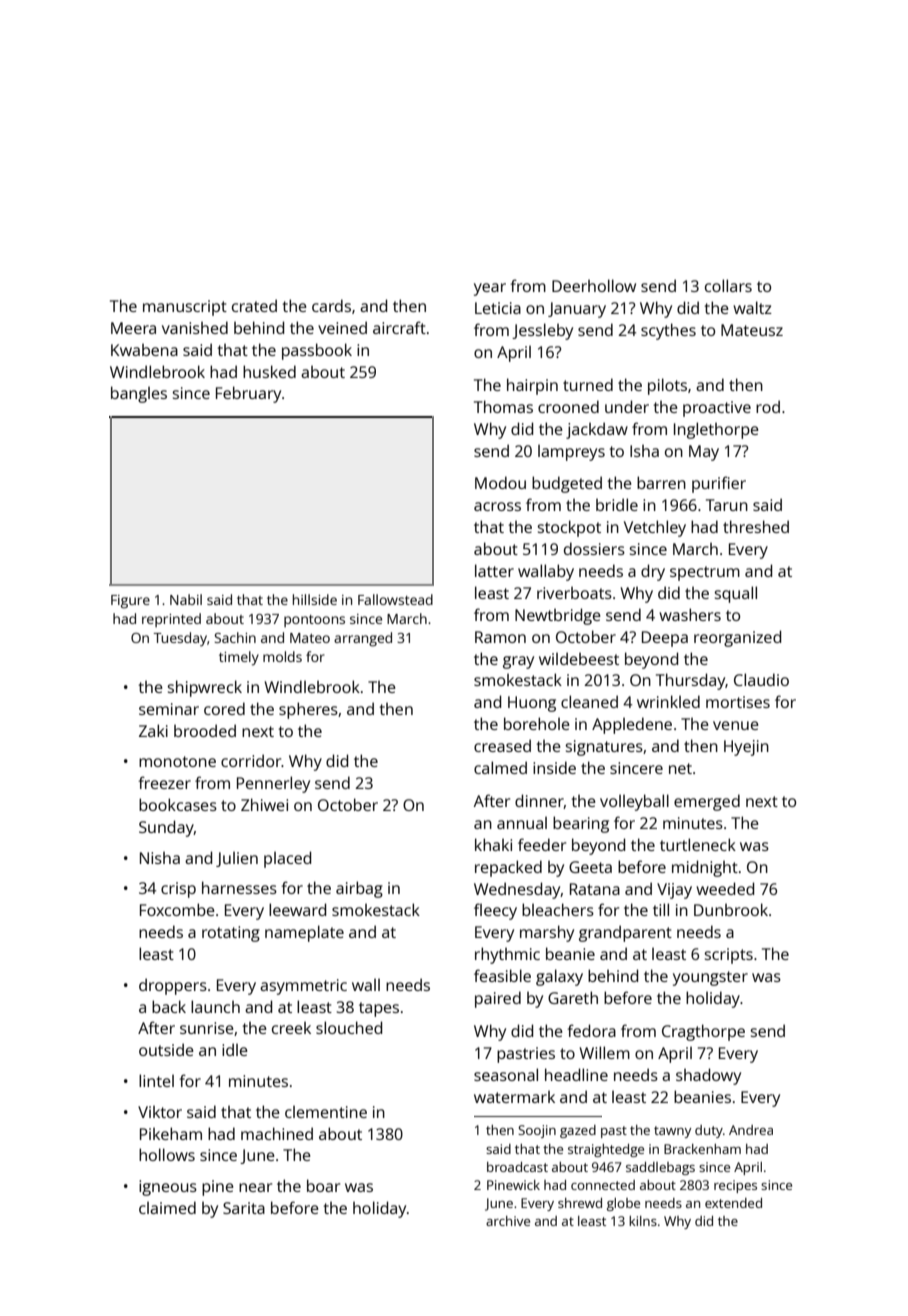  What do you see at coordinates (707, 802) in the screenshot?
I see `emerged` at bounding box center [707, 802].
